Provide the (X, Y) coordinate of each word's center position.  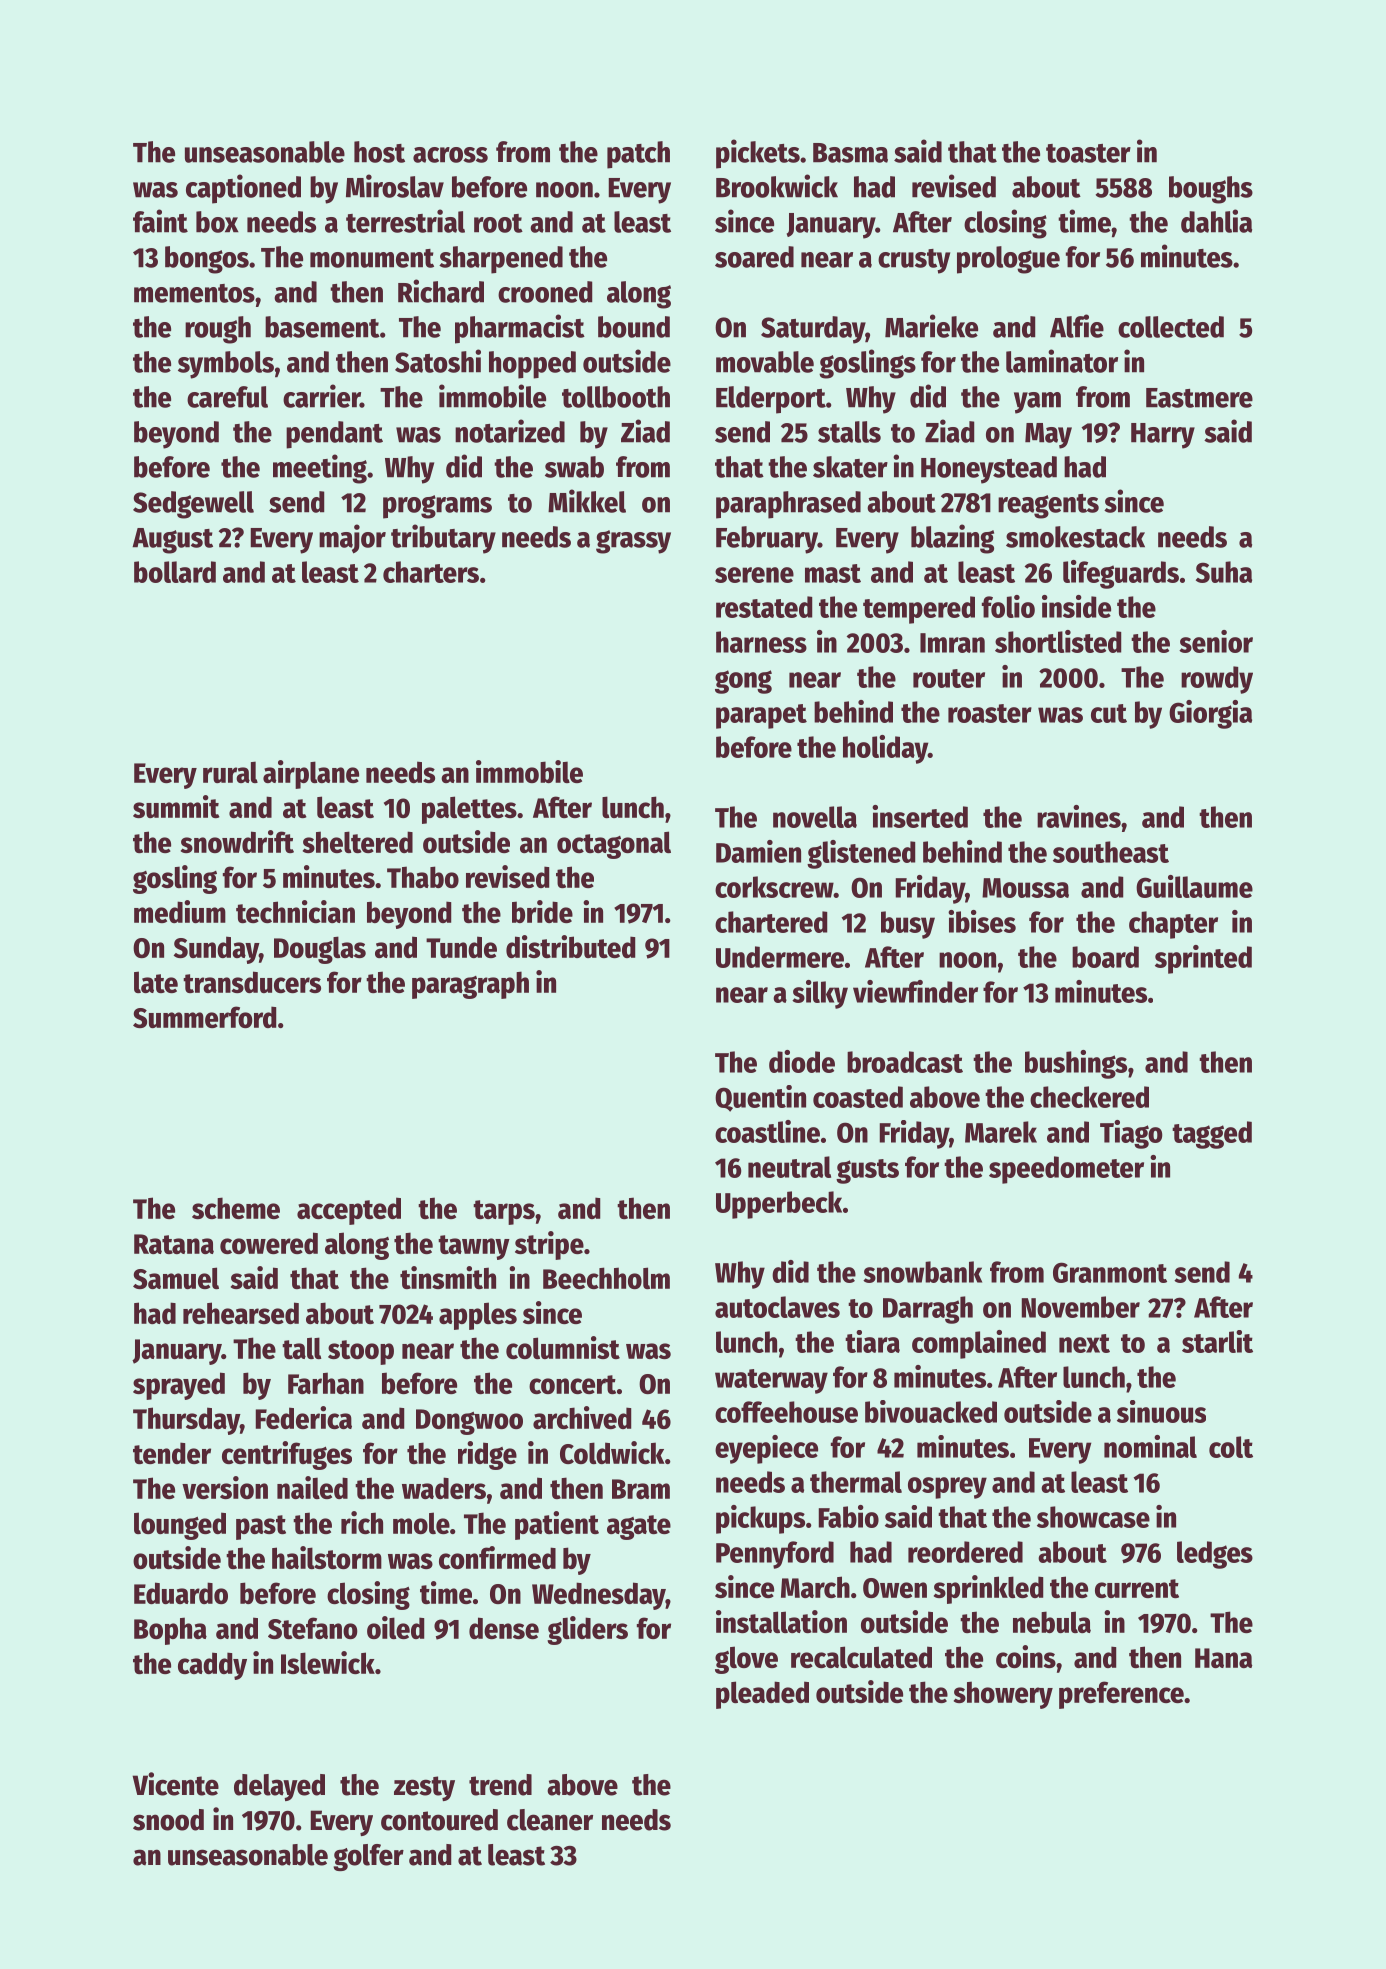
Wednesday (599, 1596)
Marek (1001, 1132)
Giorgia (1210, 714)
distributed (570, 946)
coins (1026, 1656)
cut (1109, 713)
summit (176, 806)
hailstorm (327, 1557)
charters (431, 572)
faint (160, 221)
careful (227, 397)
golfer (368, 1857)
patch (638, 155)
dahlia (1216, 221)
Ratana (174, 1244)
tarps (504, 1212)
